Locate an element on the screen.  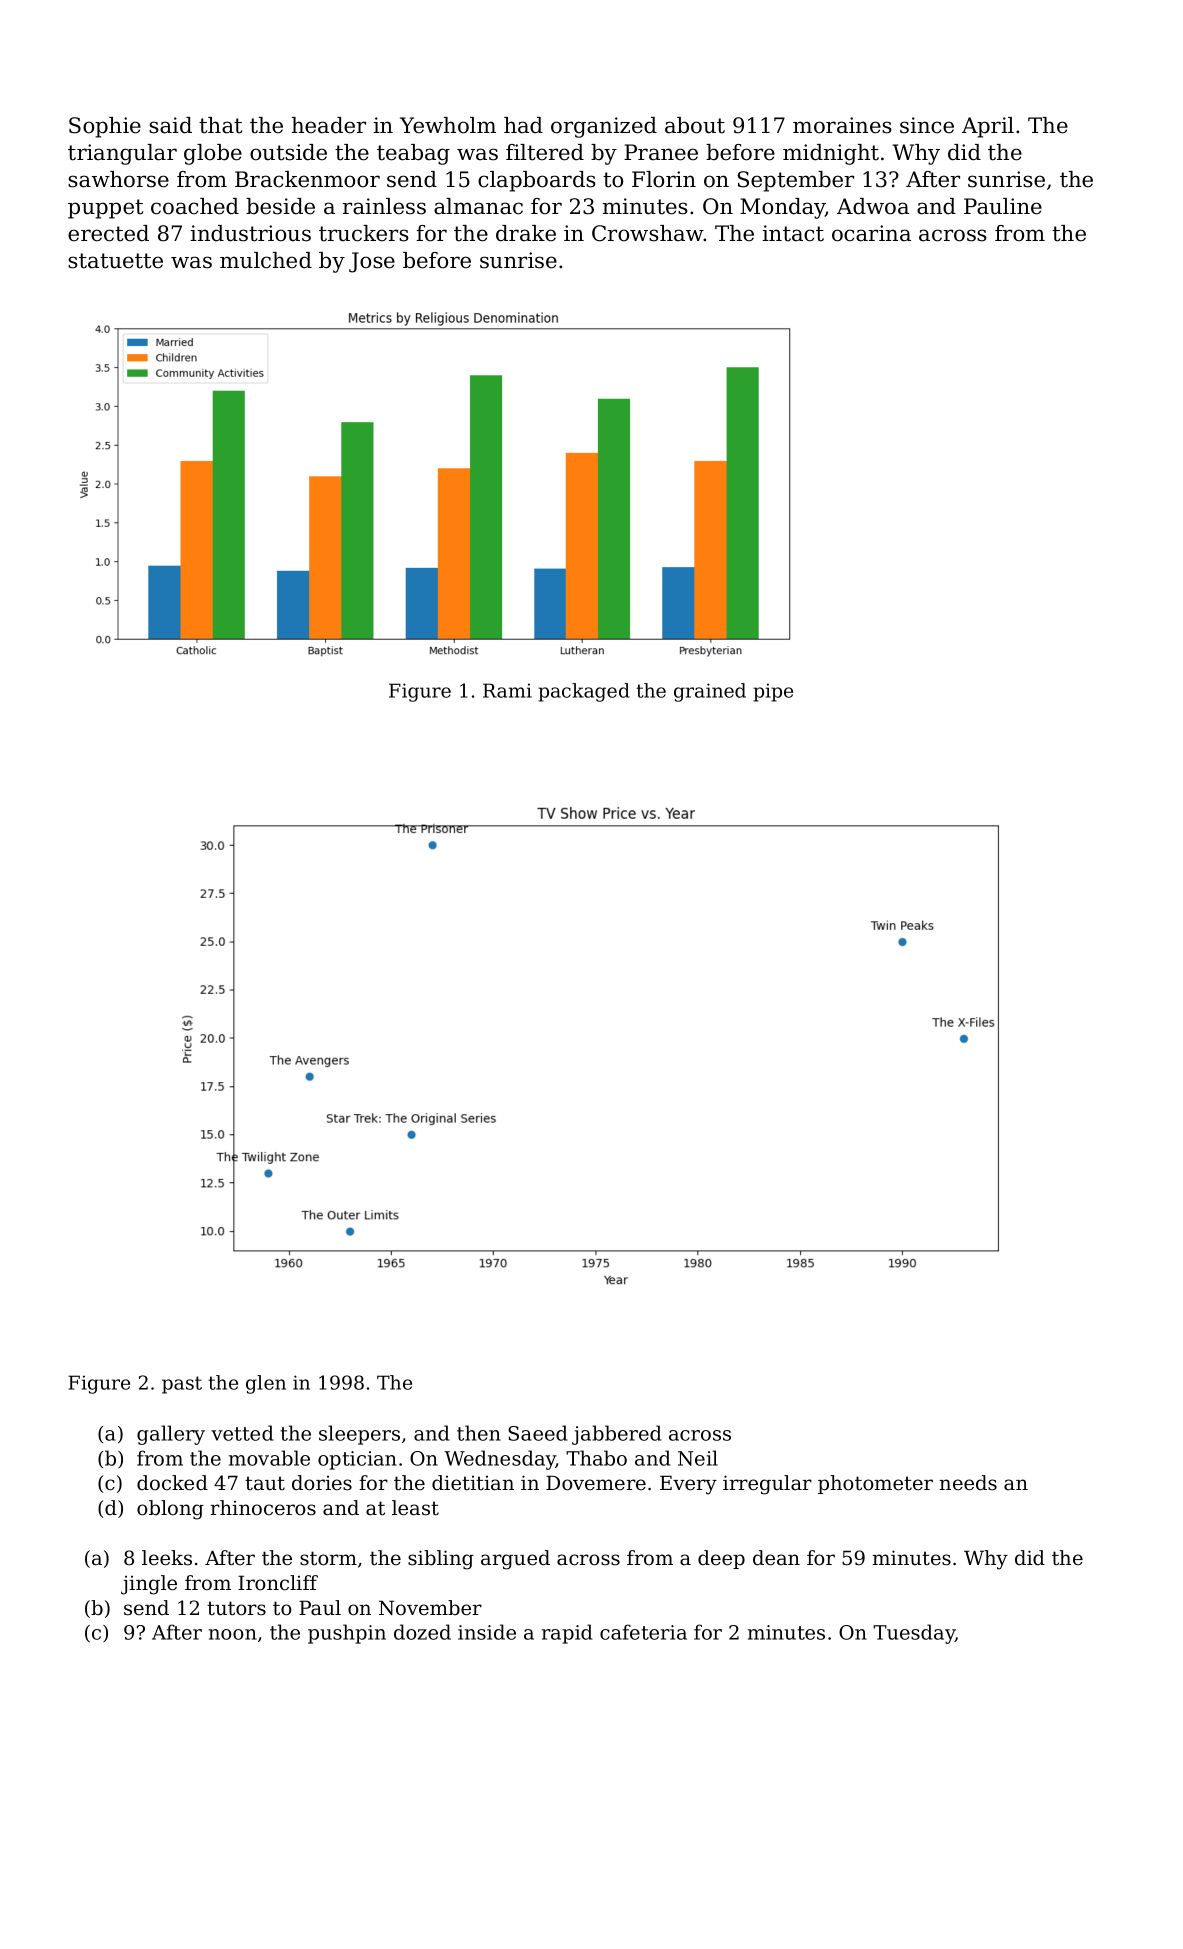
pipe is located at coordinates (773, 692).
